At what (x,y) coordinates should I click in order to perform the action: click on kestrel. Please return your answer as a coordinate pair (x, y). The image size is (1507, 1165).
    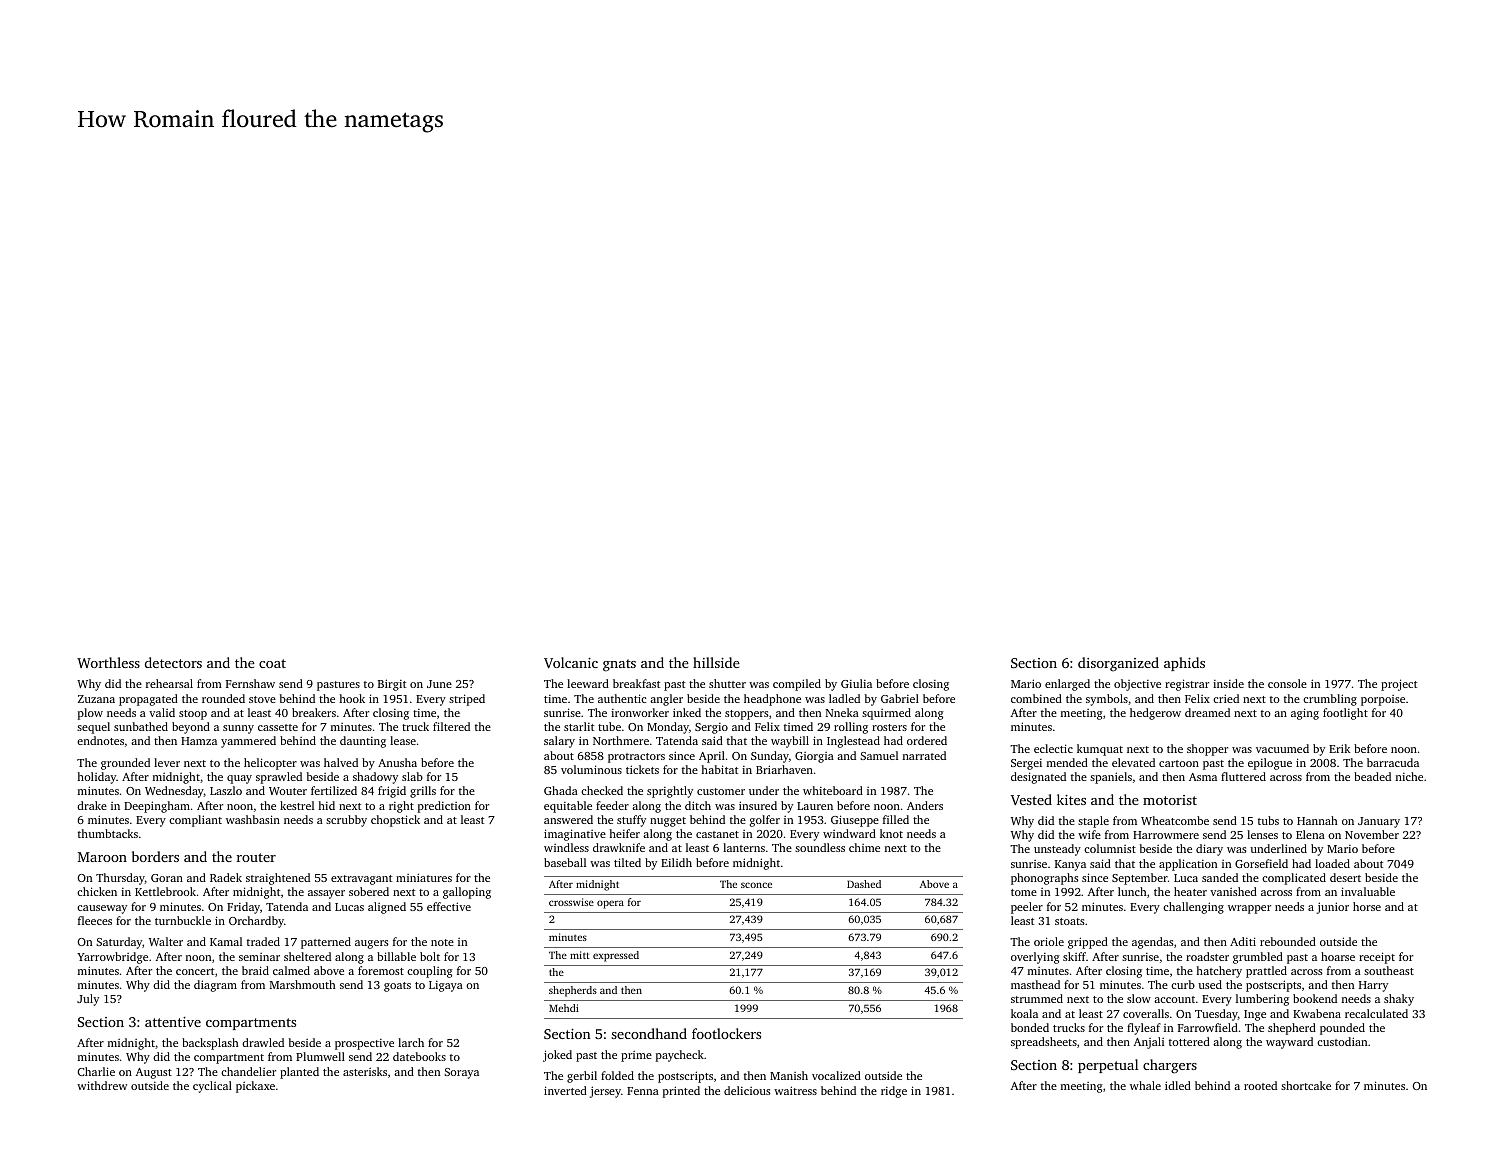
    Looking at the image, I should click on (297, 805).
